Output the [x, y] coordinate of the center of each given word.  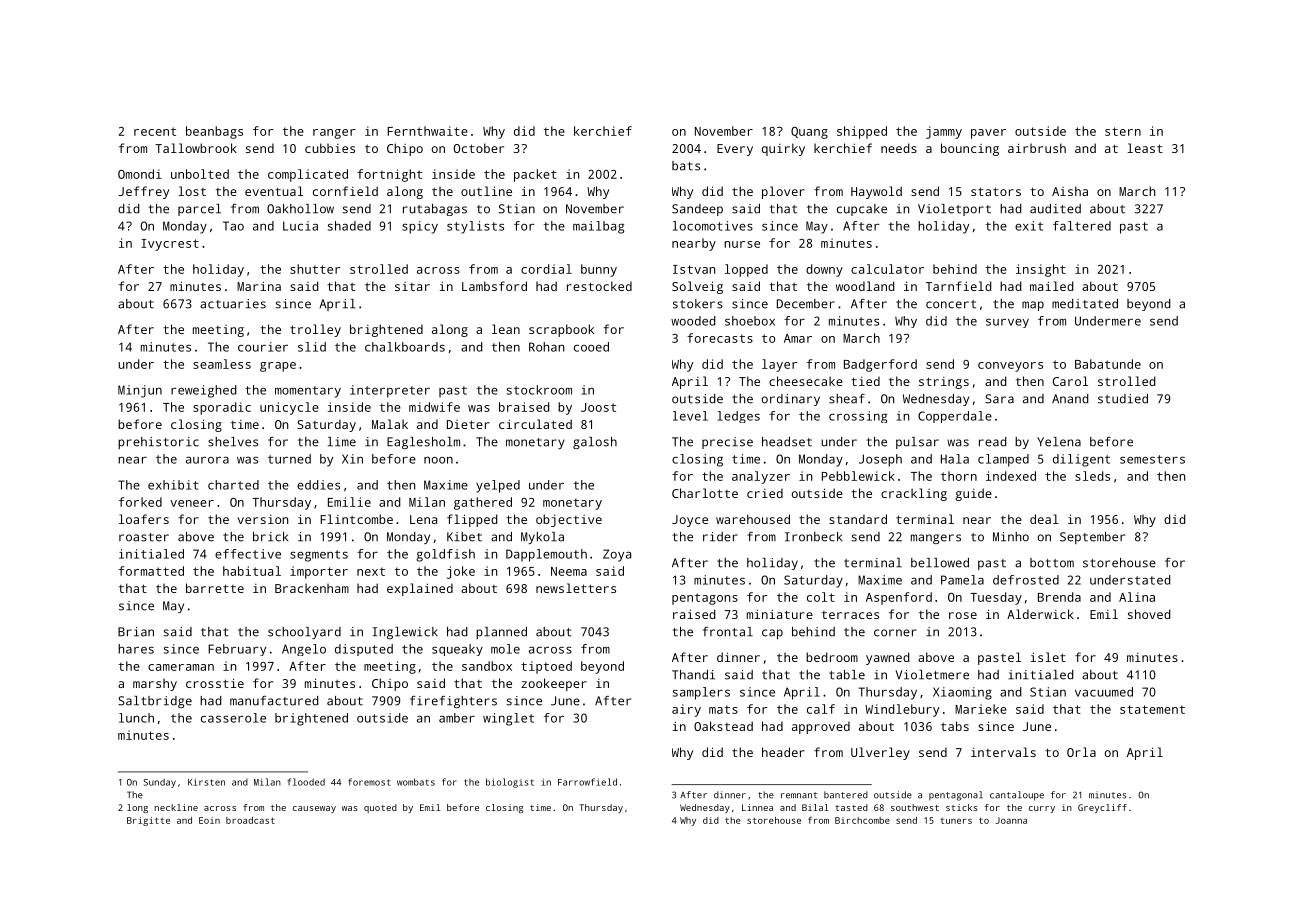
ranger [334, 134]
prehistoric [158, 443]
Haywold [876, 192]
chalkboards [405, 347]
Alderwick [1040, 614]
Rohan [546, 347]
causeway [314, 809]
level [690, 416]
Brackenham [312, 588]
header [783, 752]
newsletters [576, 588]
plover [783, 192]
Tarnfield [959, 286]
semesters [1152, 459]
